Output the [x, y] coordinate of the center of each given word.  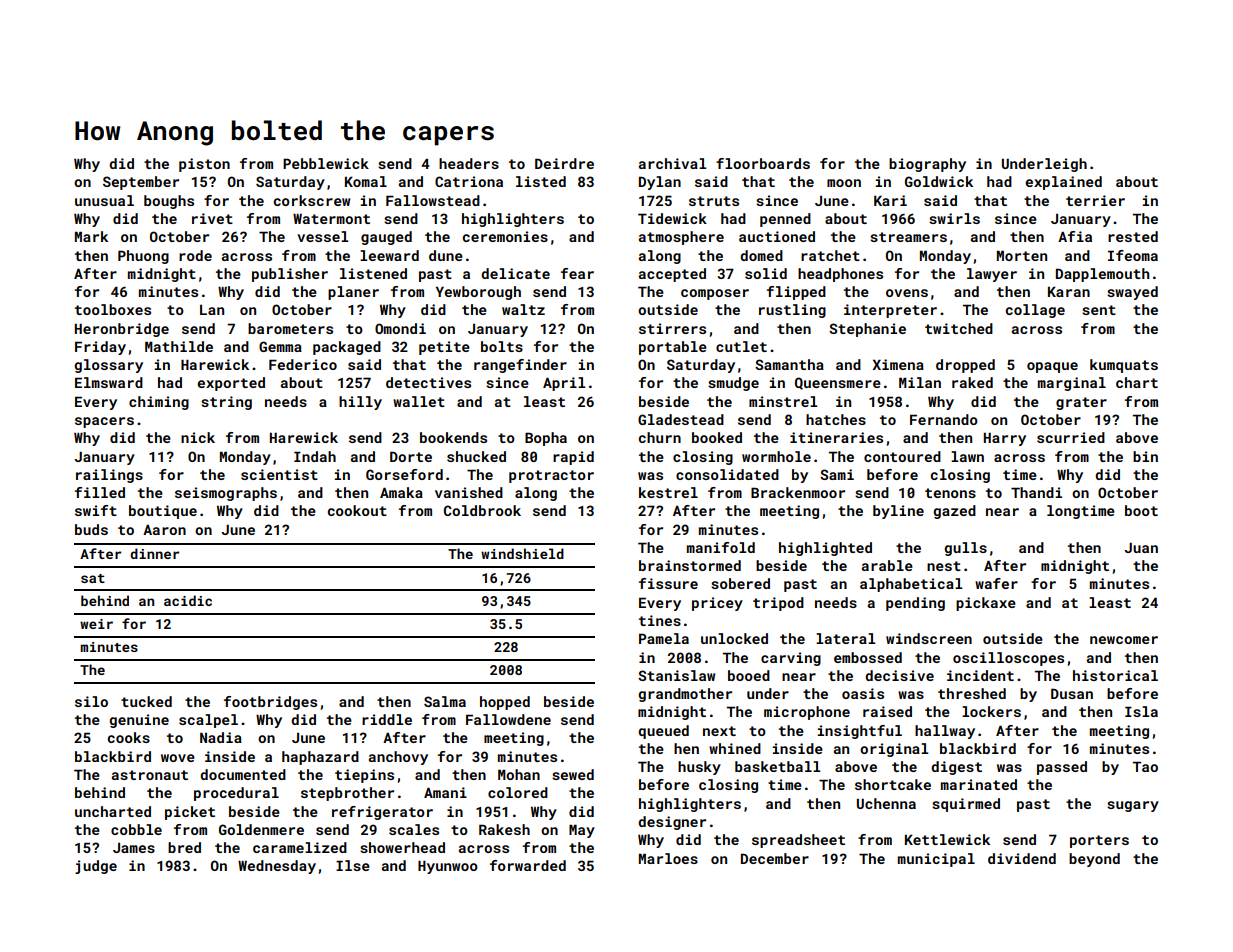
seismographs [226, 494]
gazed [954, 512]
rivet [212, 218]
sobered [740, 583]
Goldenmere [261, 829]
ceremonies [505, 236]
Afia [1075, 236]
